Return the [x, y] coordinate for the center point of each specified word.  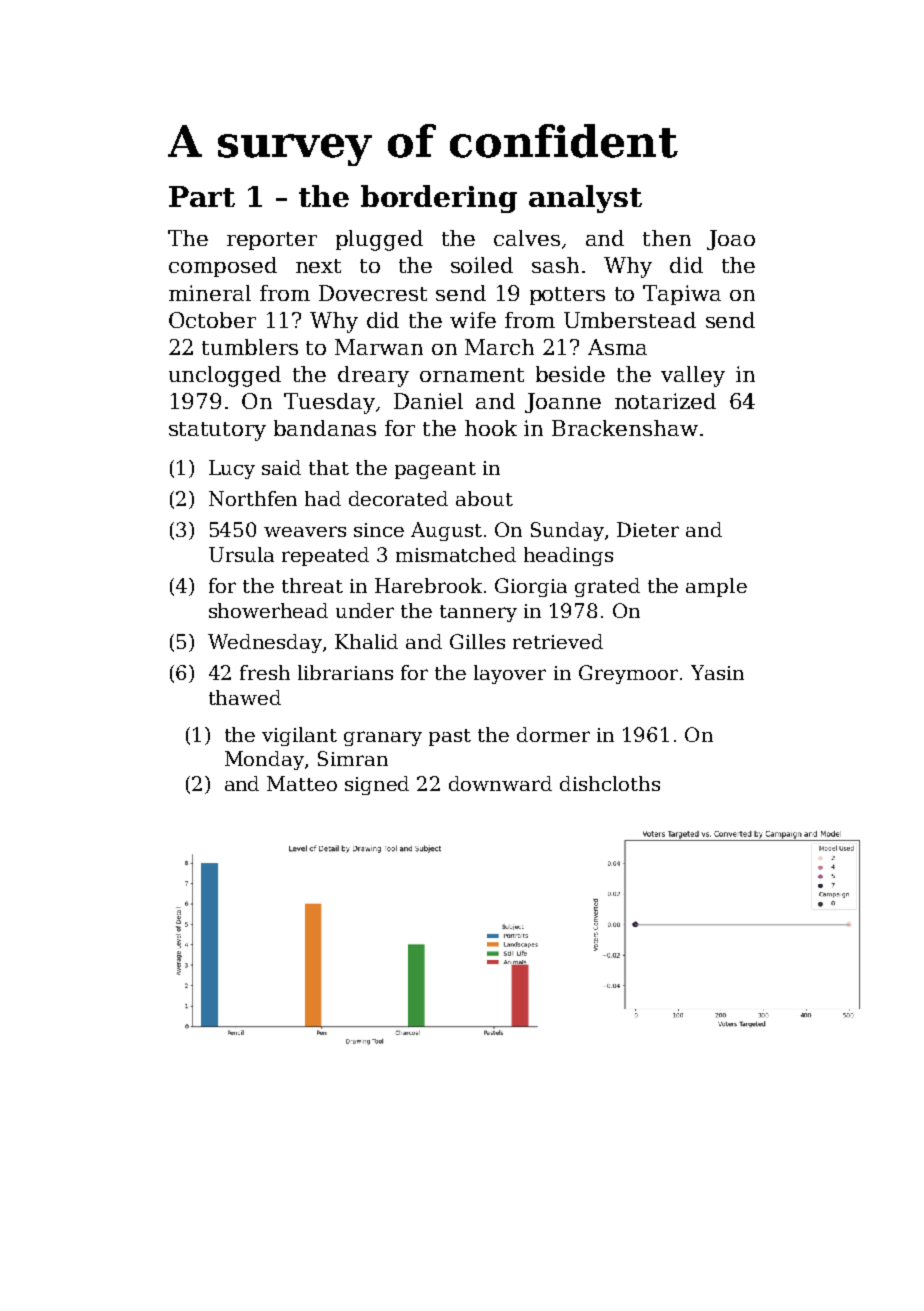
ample [716, 587]
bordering [439, 199]
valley [693, 376]
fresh [265, 672]
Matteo [302, 783]
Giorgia [531, 587]
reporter [272, 241]
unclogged [225, 376]
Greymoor [628, 674]
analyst [585, 199]
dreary [373, 376]
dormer [553, 734]
